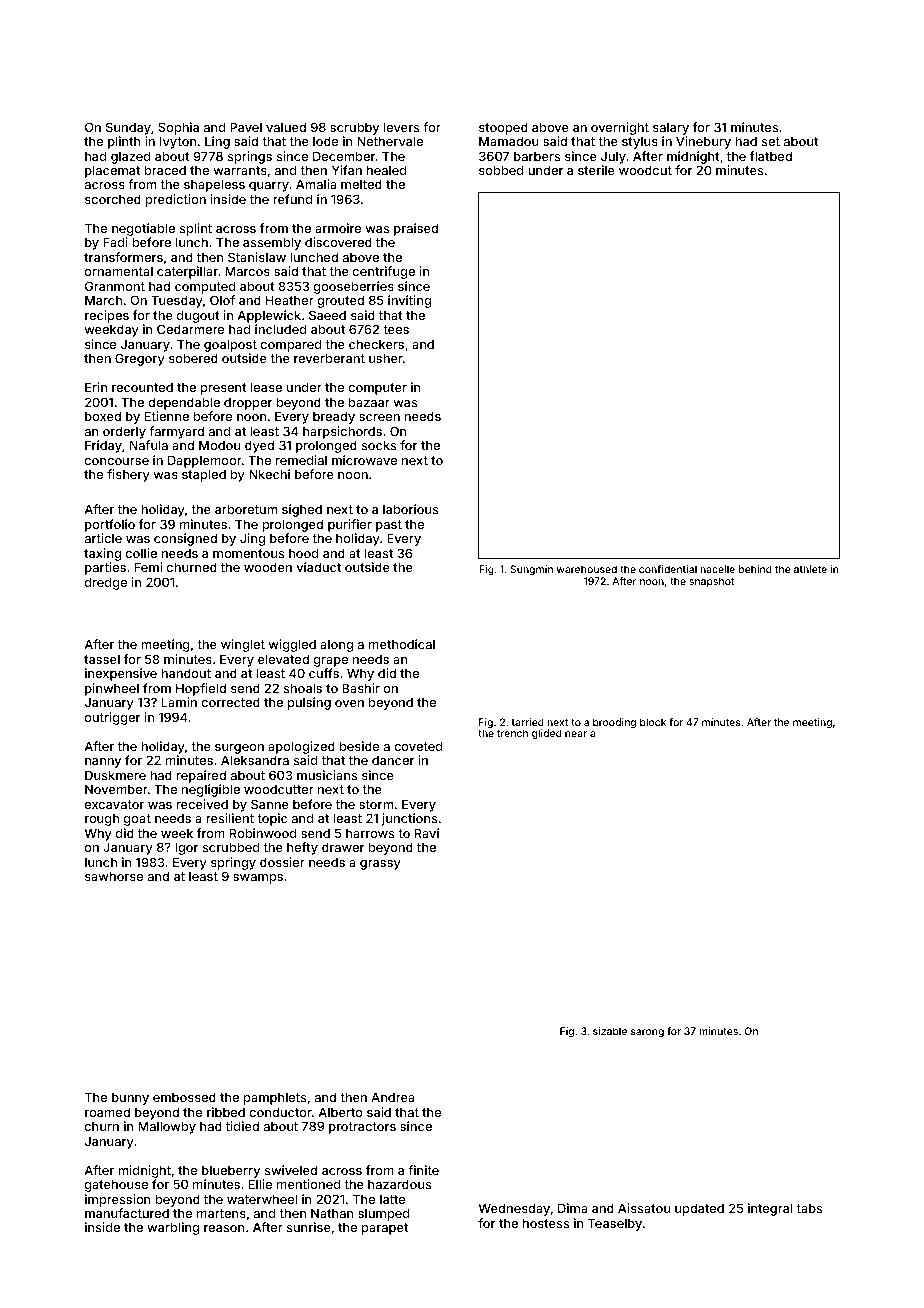 Image resolution: width=924 pixels, height=1308 pixels. What do you see at coordinates (503, 128) in the screenshot?
I see `stooped` at bounding box center [503, 128].
